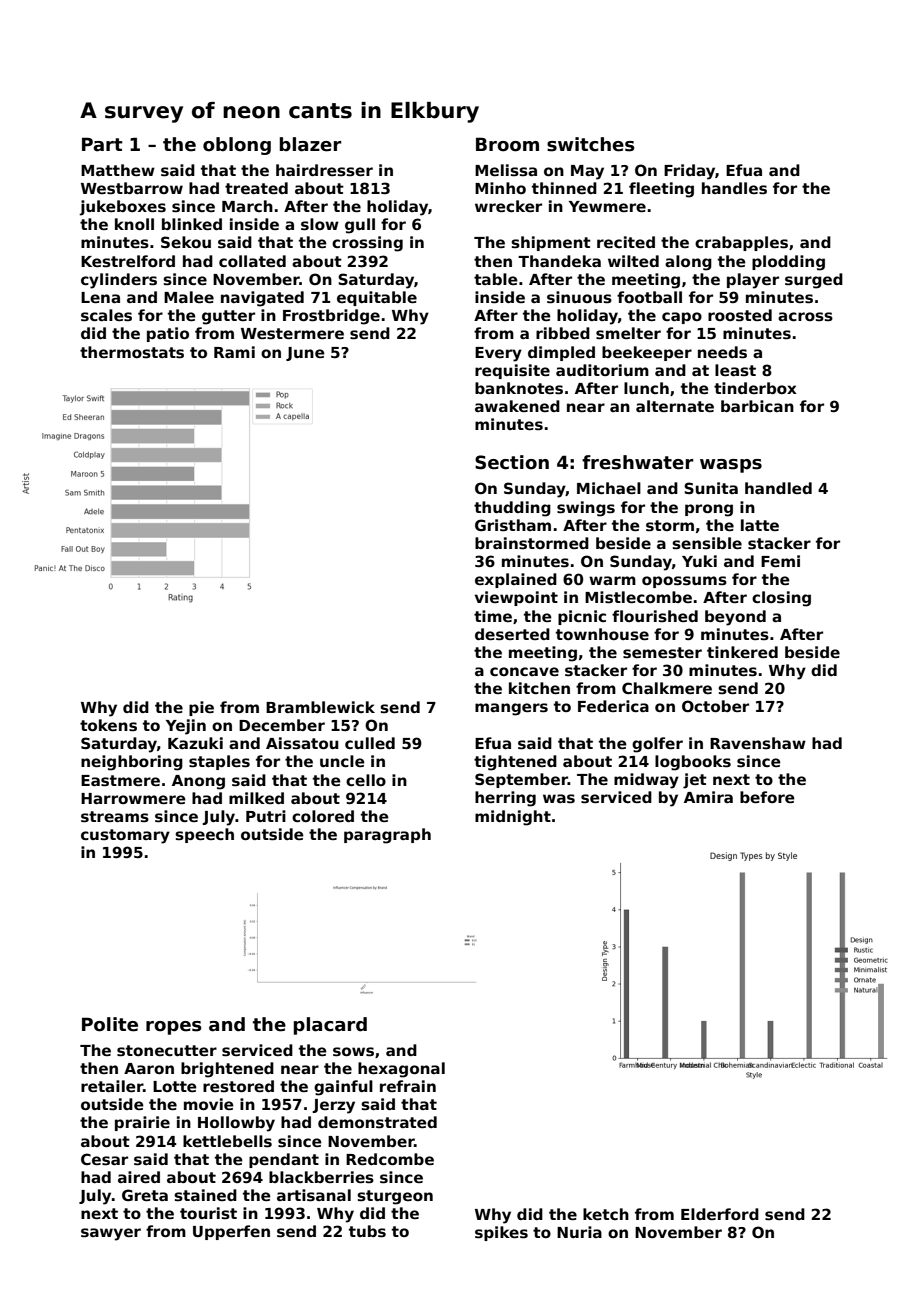  Describe the element at coordinates (507, 144) in the page. I see `Broom` at that location.
